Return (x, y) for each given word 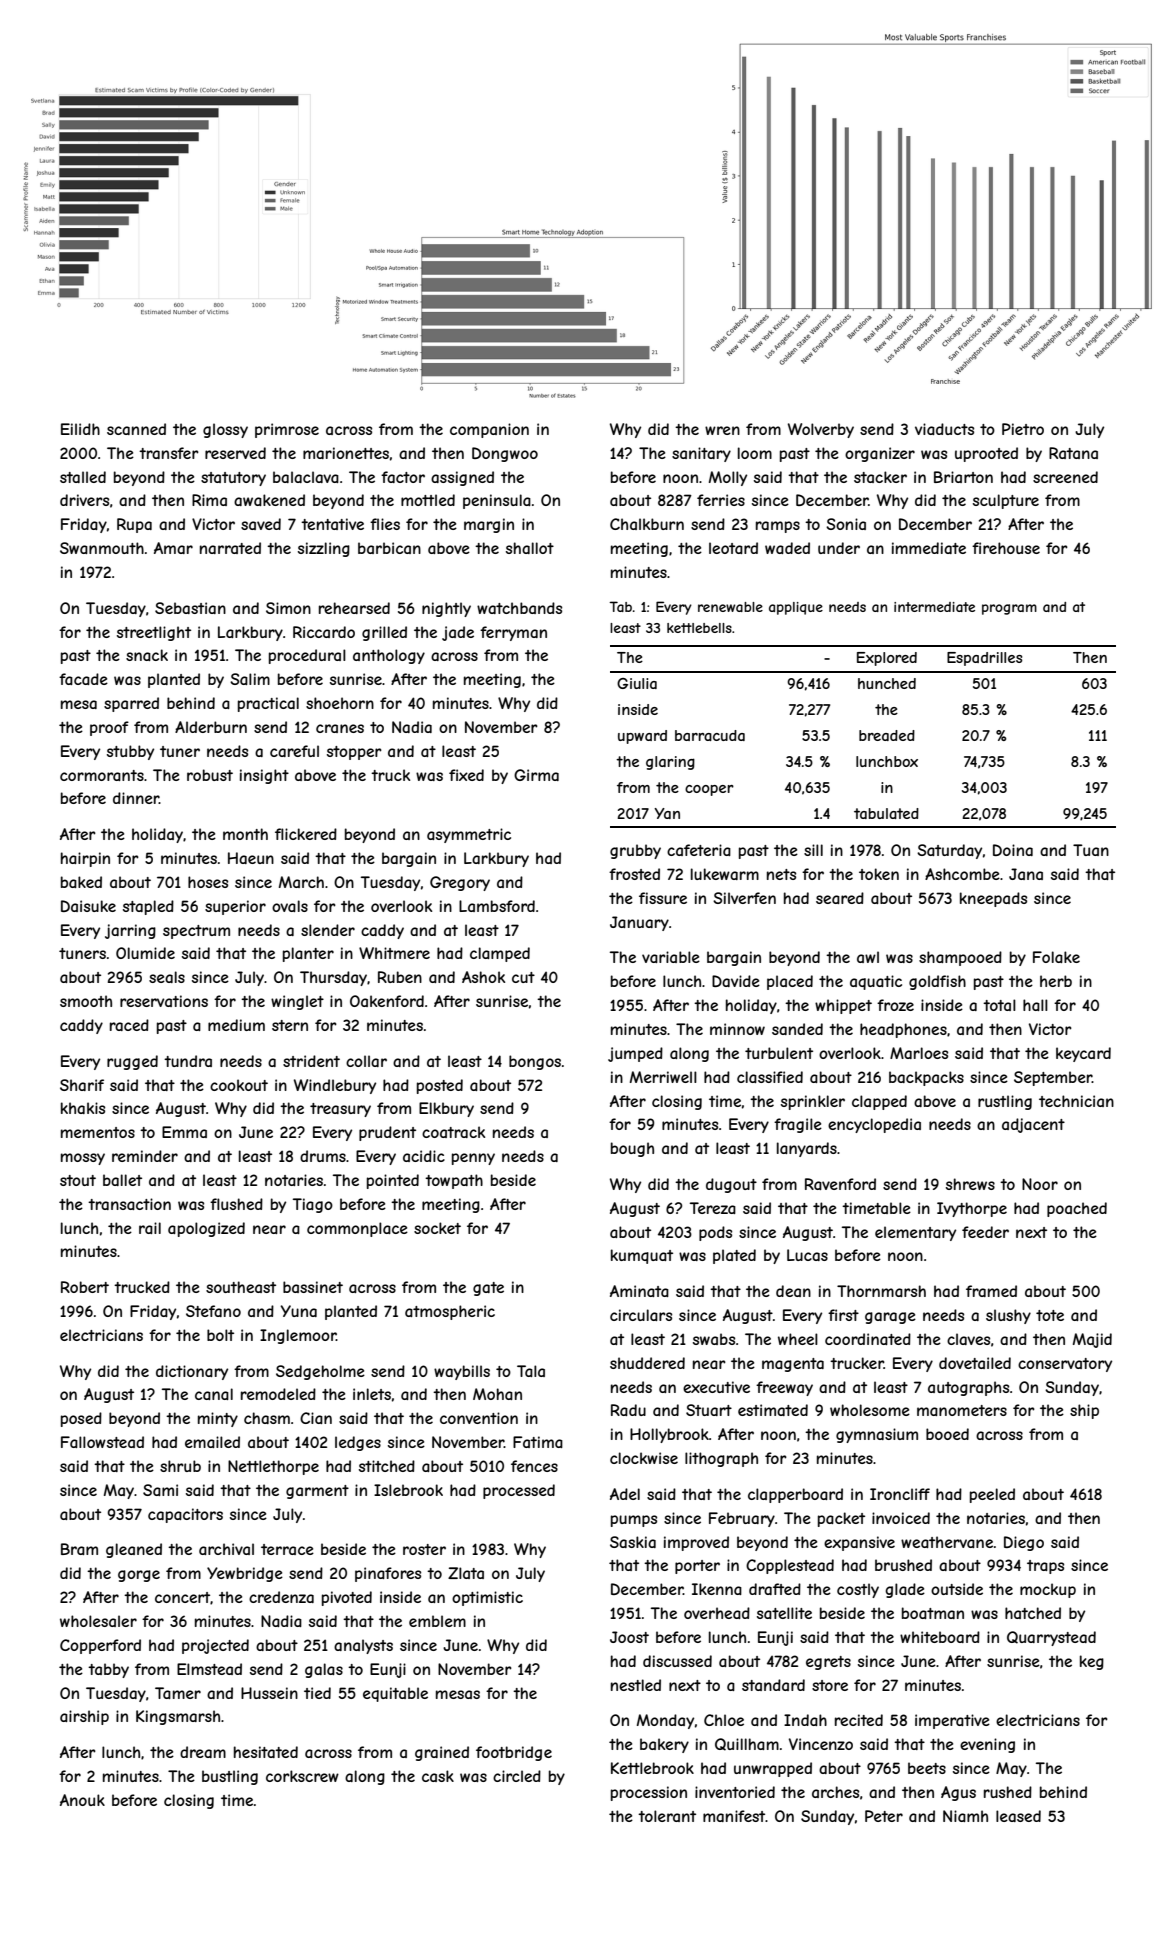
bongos (535, 1062)
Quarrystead (1051, 1638)
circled (517, 1776)
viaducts (944, 429)
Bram (79, 1549)
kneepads (993, 899)
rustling (1005, 1102)
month (245, 834)
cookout (239, 1085)
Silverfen (744, 898)
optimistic (487, 1598)
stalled (83, 477)
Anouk (82, 1800)
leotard (733, 548)
